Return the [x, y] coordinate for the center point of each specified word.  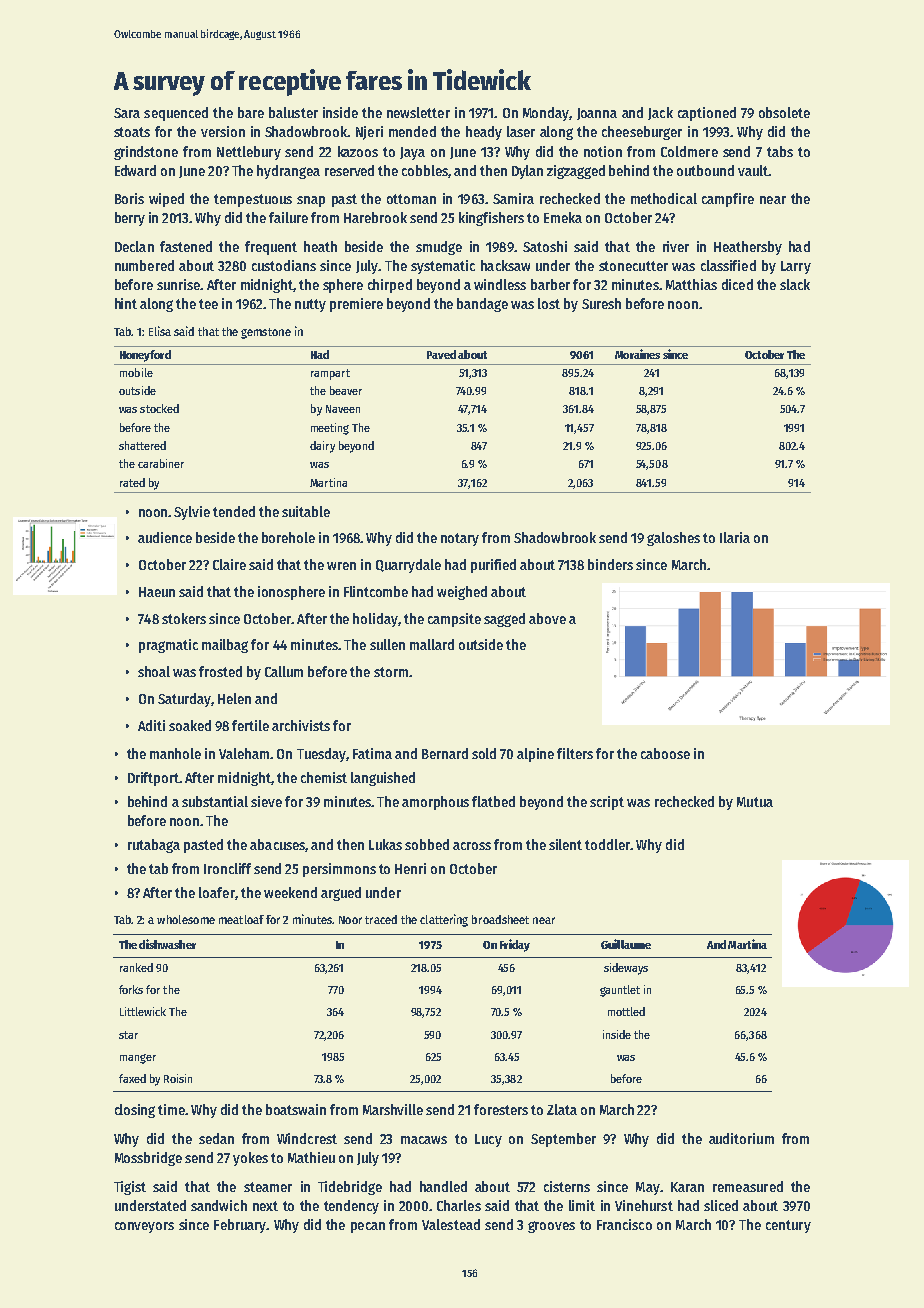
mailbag [225, 646]
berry [130, 219]
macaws [424, 1140]
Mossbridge [148, 1159]
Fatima [372, 753]
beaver [346, 390]
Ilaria [735, 537]
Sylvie [192, 513]
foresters [501, 1109]
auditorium [741, 1138]
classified [728, 265]
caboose [665, 753]
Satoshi [545, 246]
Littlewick [143, 1011]
